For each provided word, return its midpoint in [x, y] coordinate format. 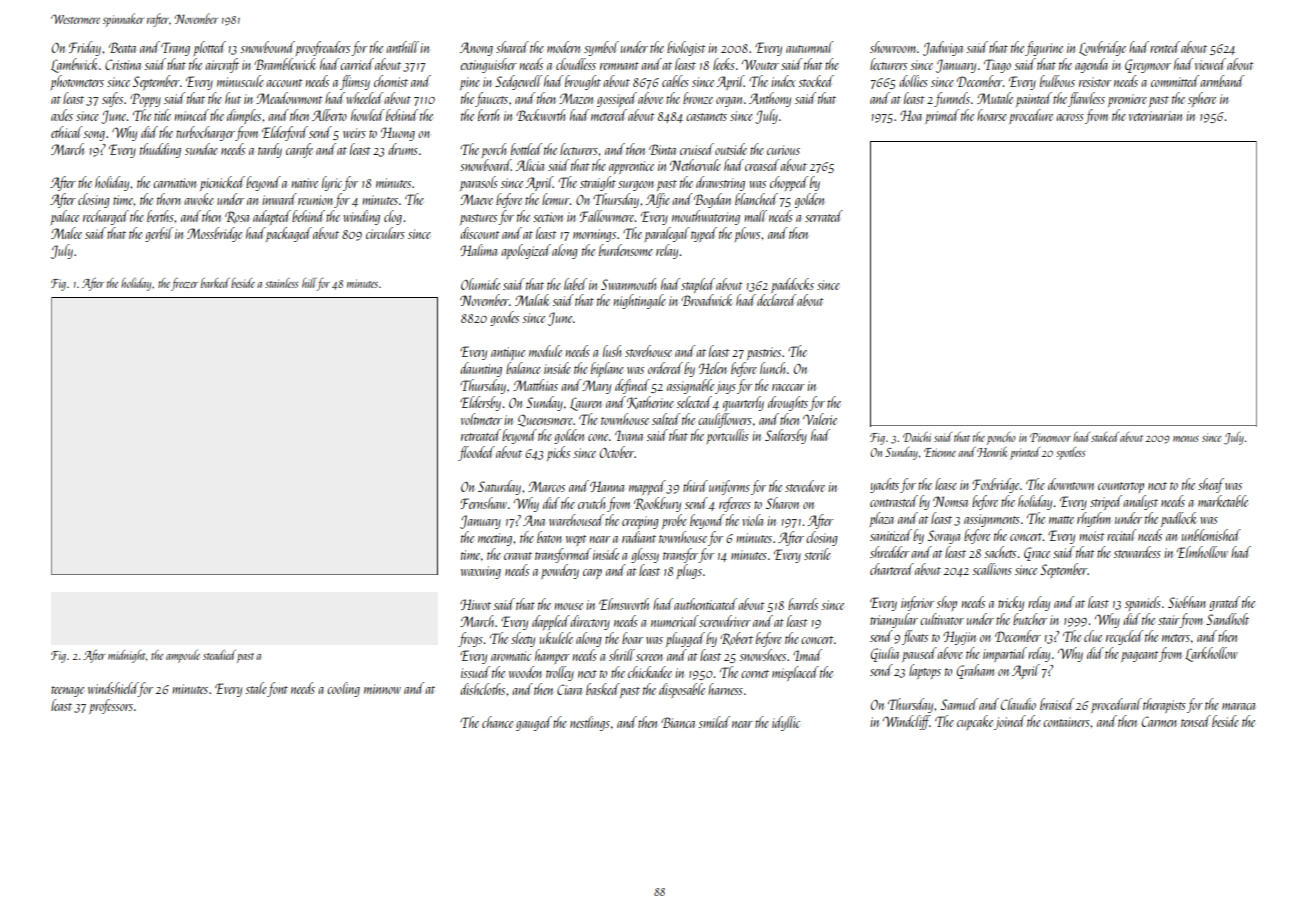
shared [512, 47]
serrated [824, 216]
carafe [299, 150]
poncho [1001, 438]
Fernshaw [483, 503]
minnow [382, 689]
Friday [85, 48]
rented [1165, 47]
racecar [788, 387]
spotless [1070, 453]
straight [598, 183]
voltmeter [481, 419]
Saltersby [786, 436]
